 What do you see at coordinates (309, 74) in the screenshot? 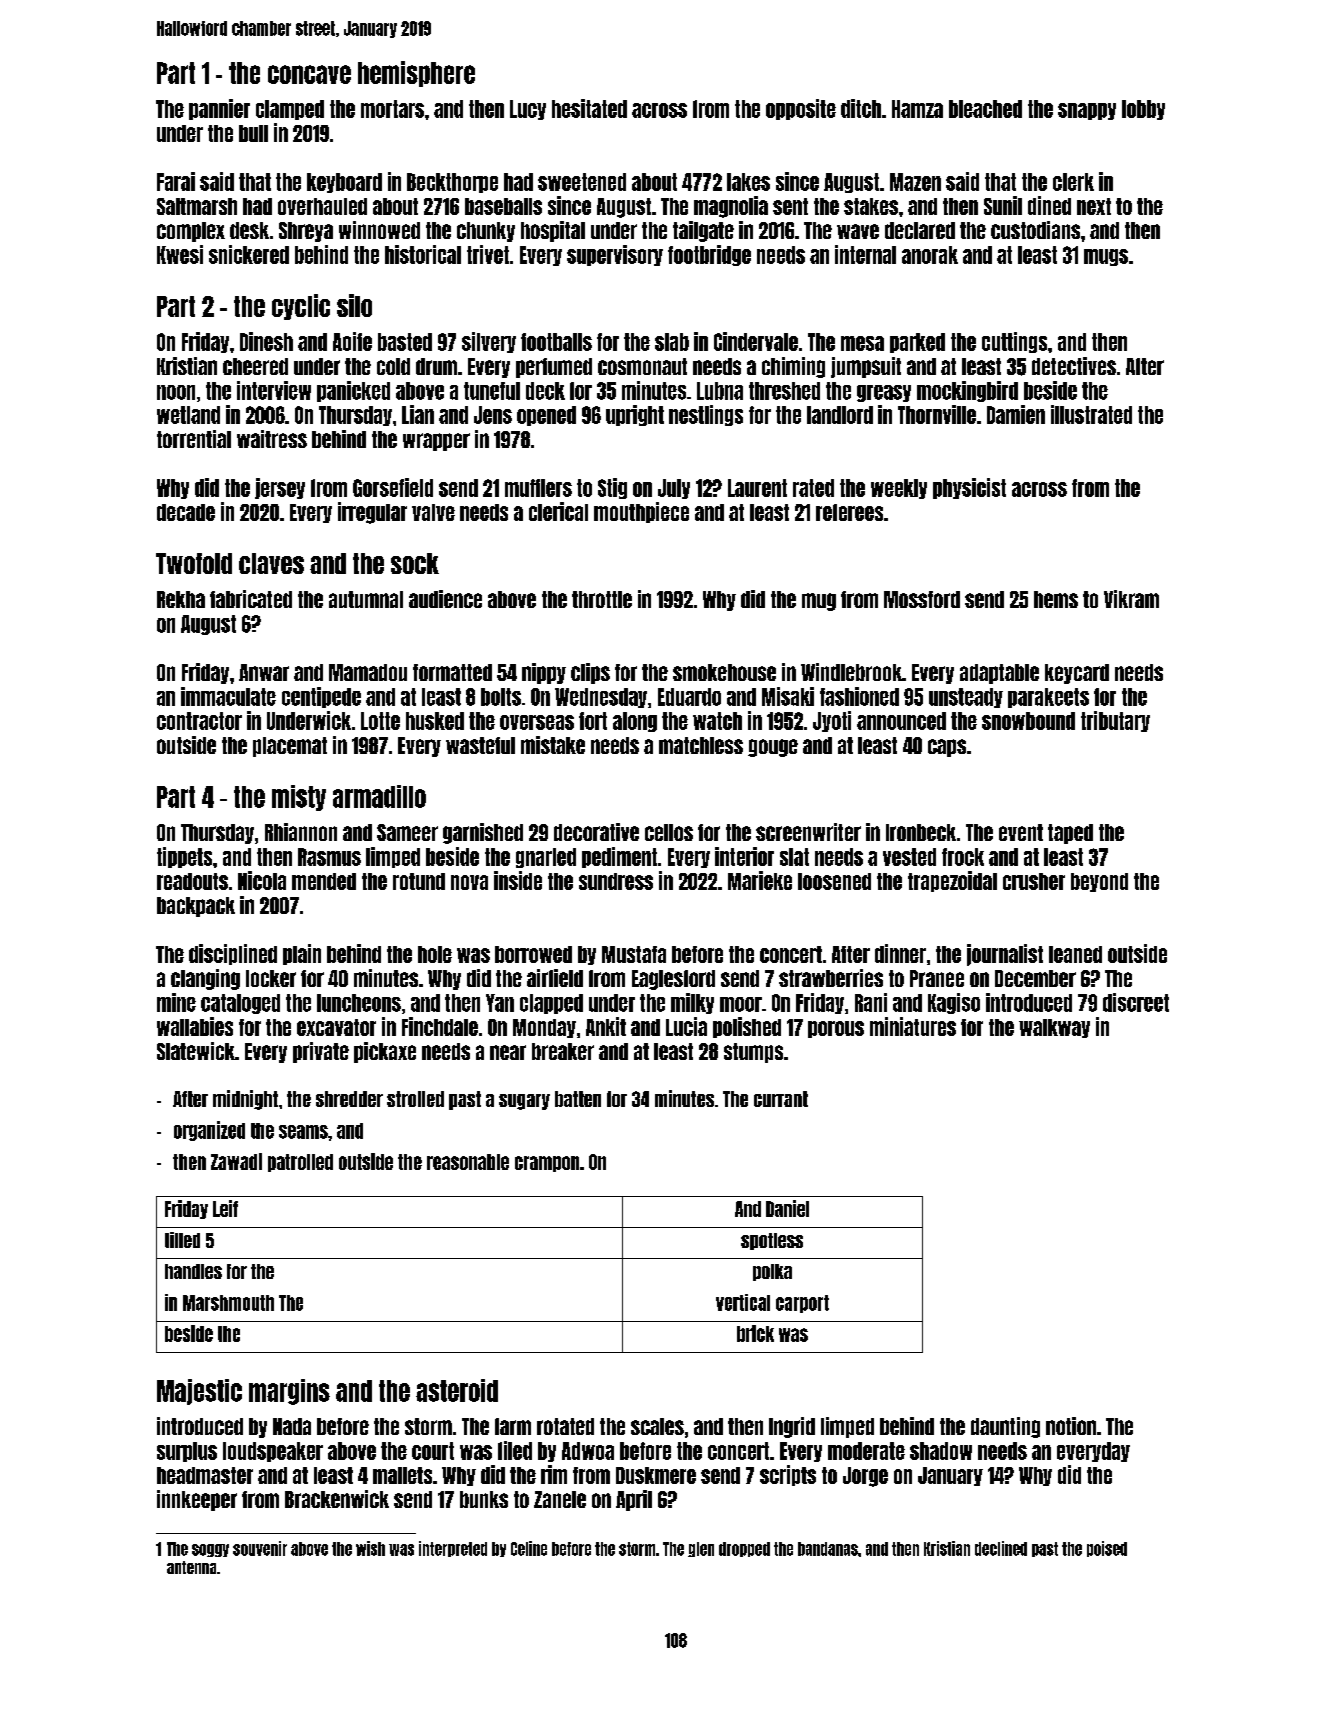
I see `concave` at bounding box center [309, 74].
